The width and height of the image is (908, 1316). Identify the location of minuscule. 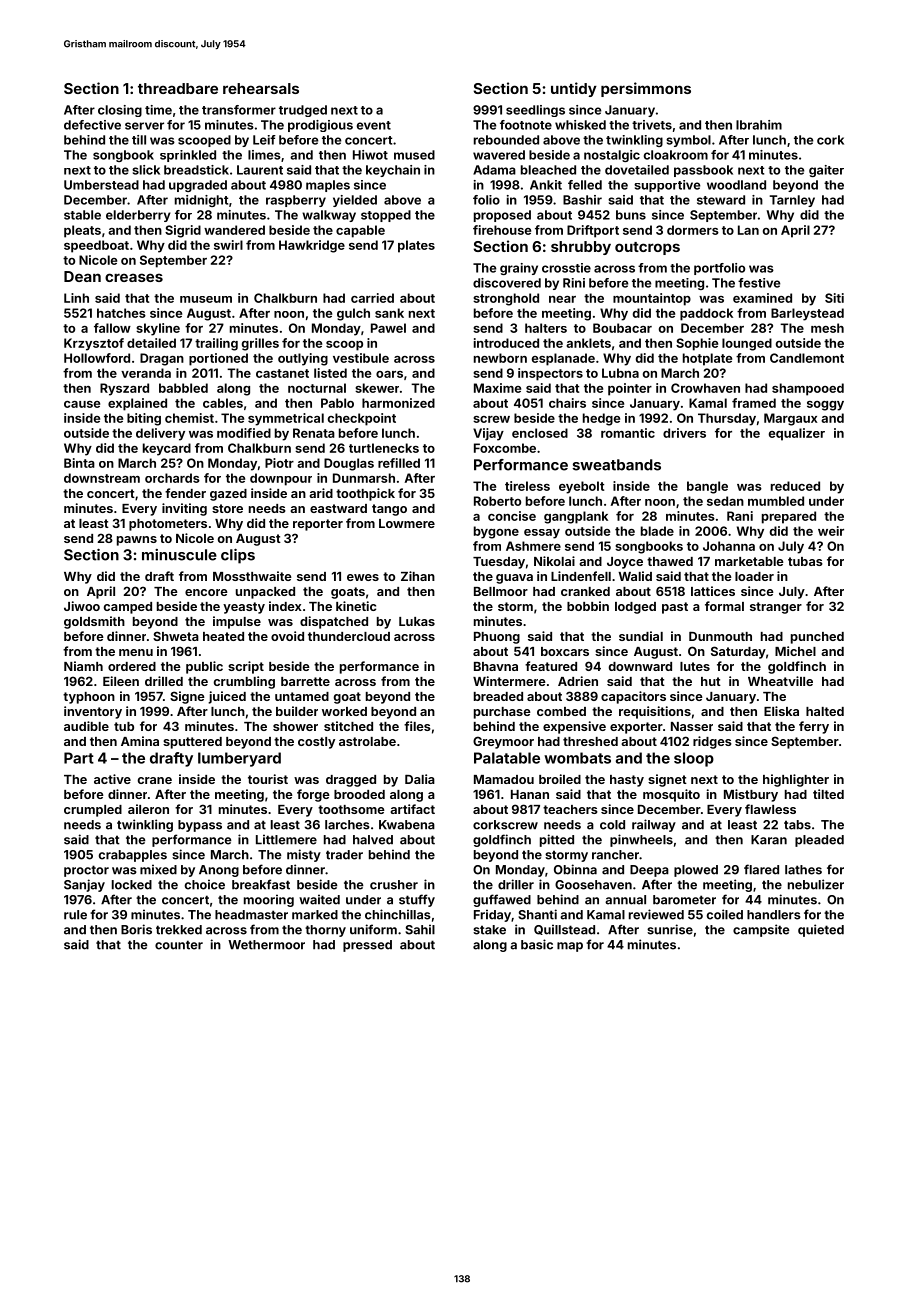
(179, 555).
